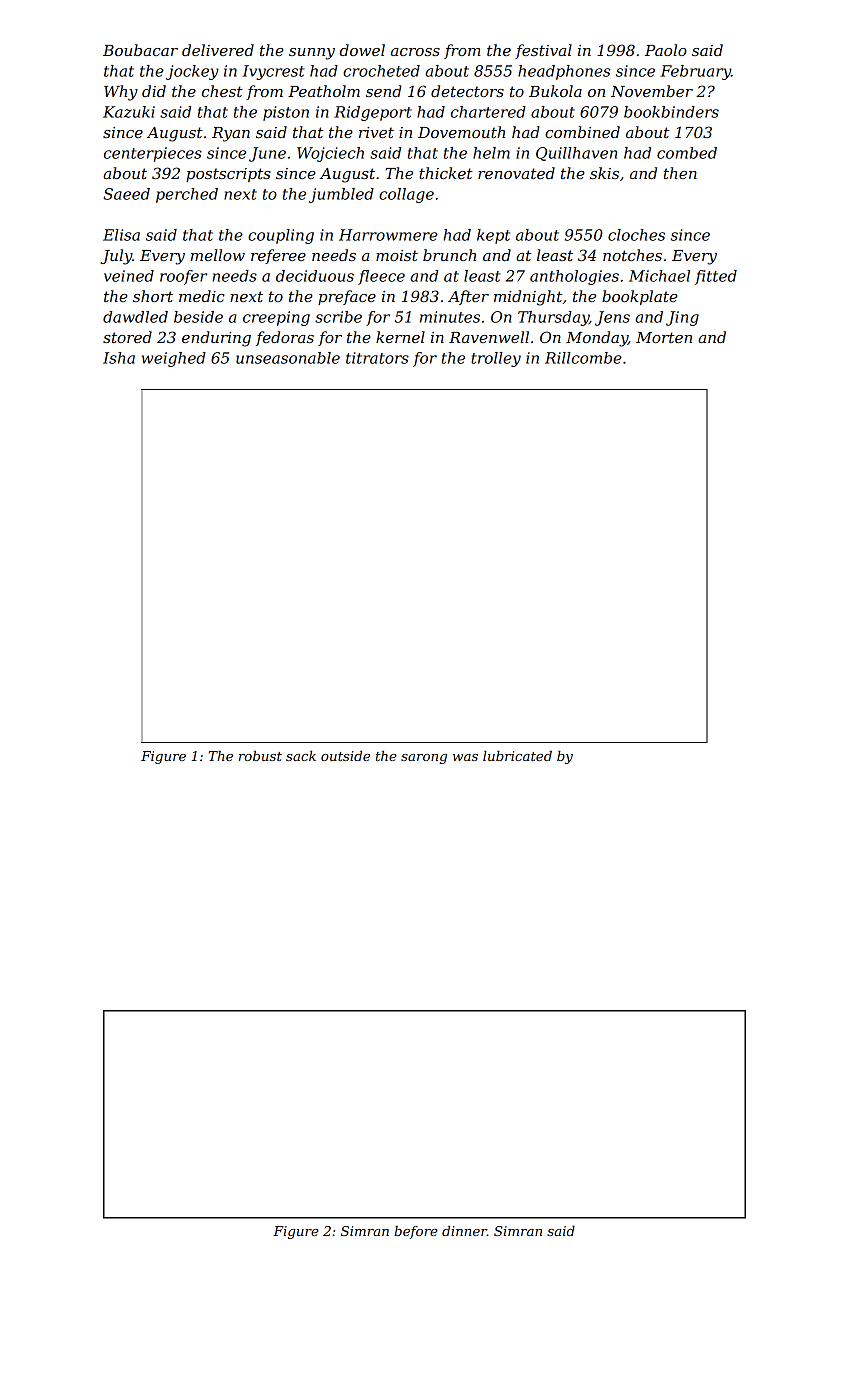  Describe the element at coordinates (465, 757) in the page. I see `was` at that location.
